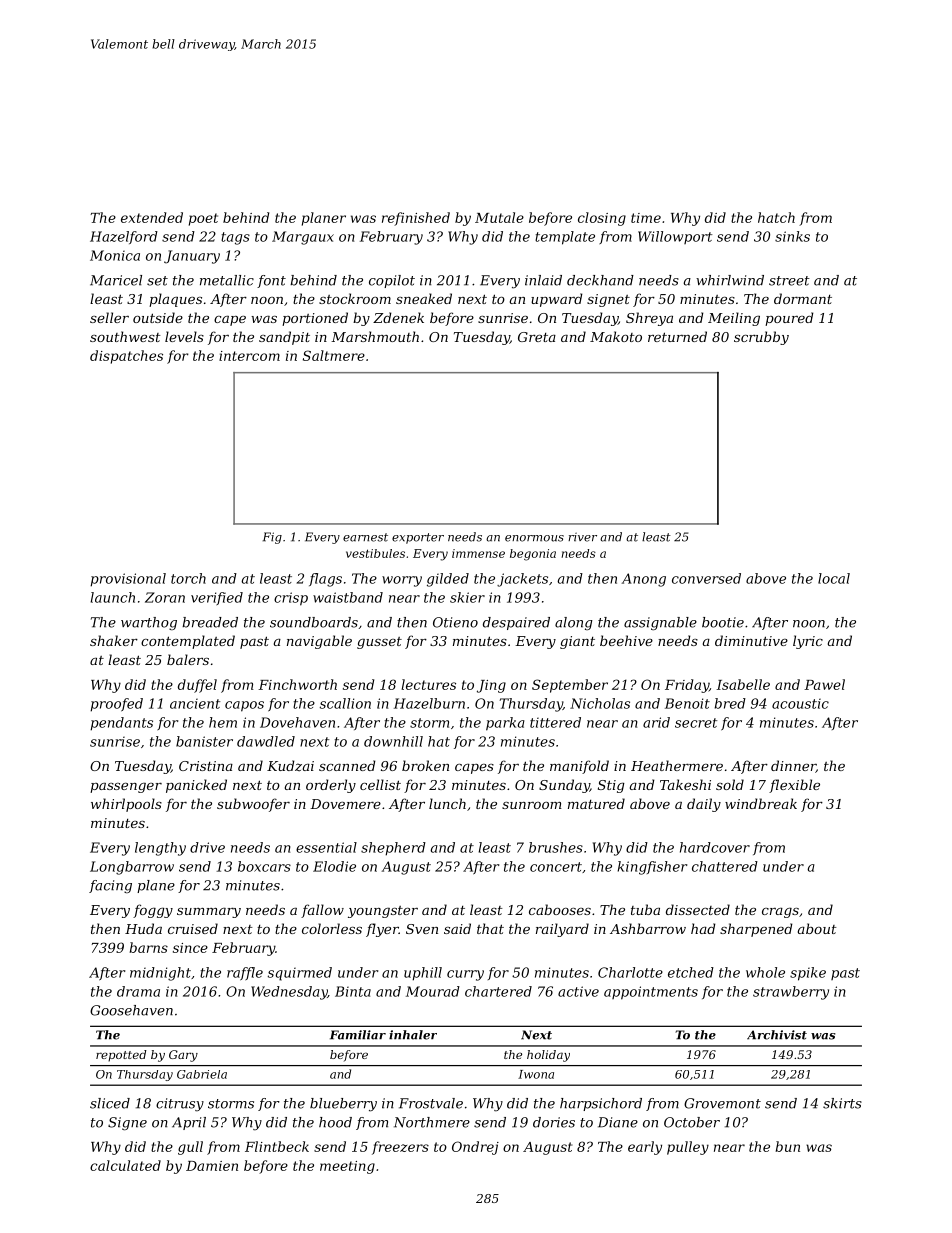 This screenshot has width=952, height=1233. What do you see at coordinates (413, 1035) in the screenshot?
I see `inhaler` at bounding box center [413, 1035].
